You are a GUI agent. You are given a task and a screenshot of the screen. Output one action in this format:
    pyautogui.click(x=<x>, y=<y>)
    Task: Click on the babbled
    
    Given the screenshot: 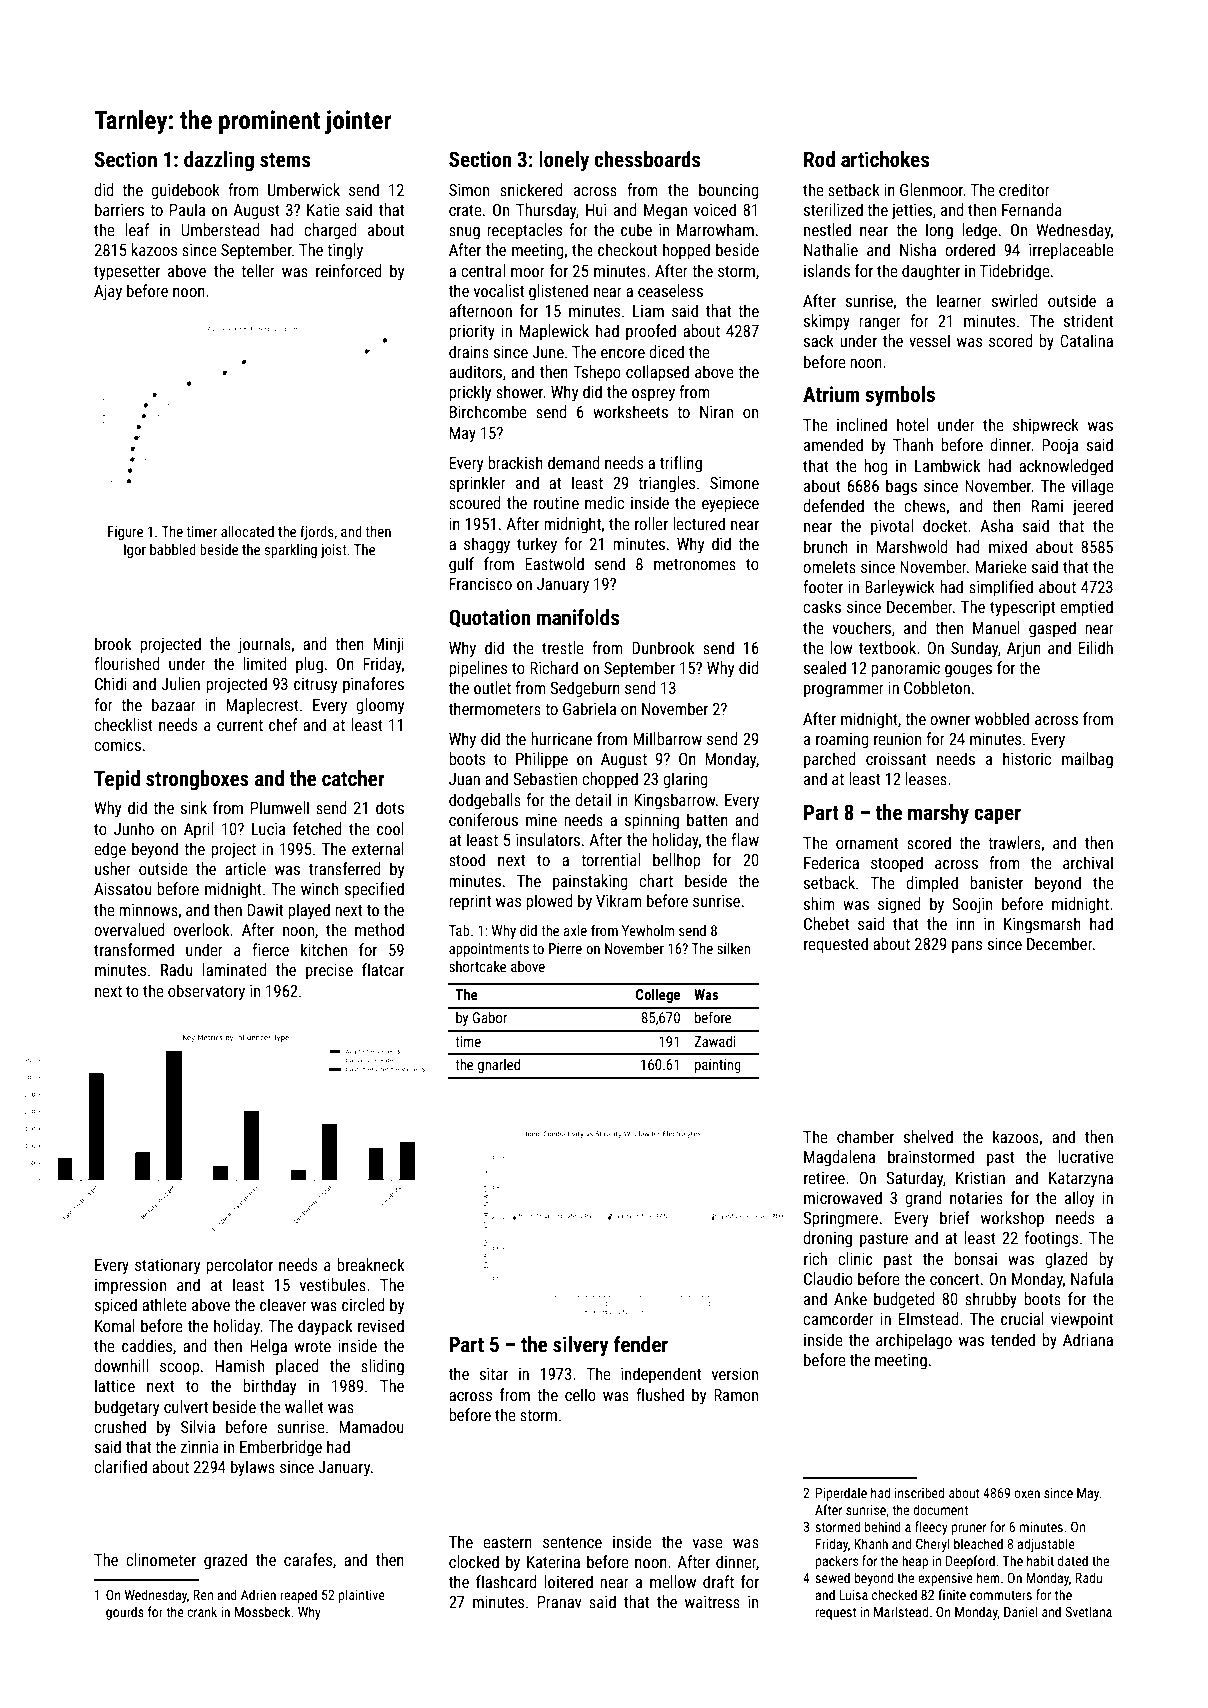 What is the action you would take?
    pyautogui.click(x=173, y=549)
